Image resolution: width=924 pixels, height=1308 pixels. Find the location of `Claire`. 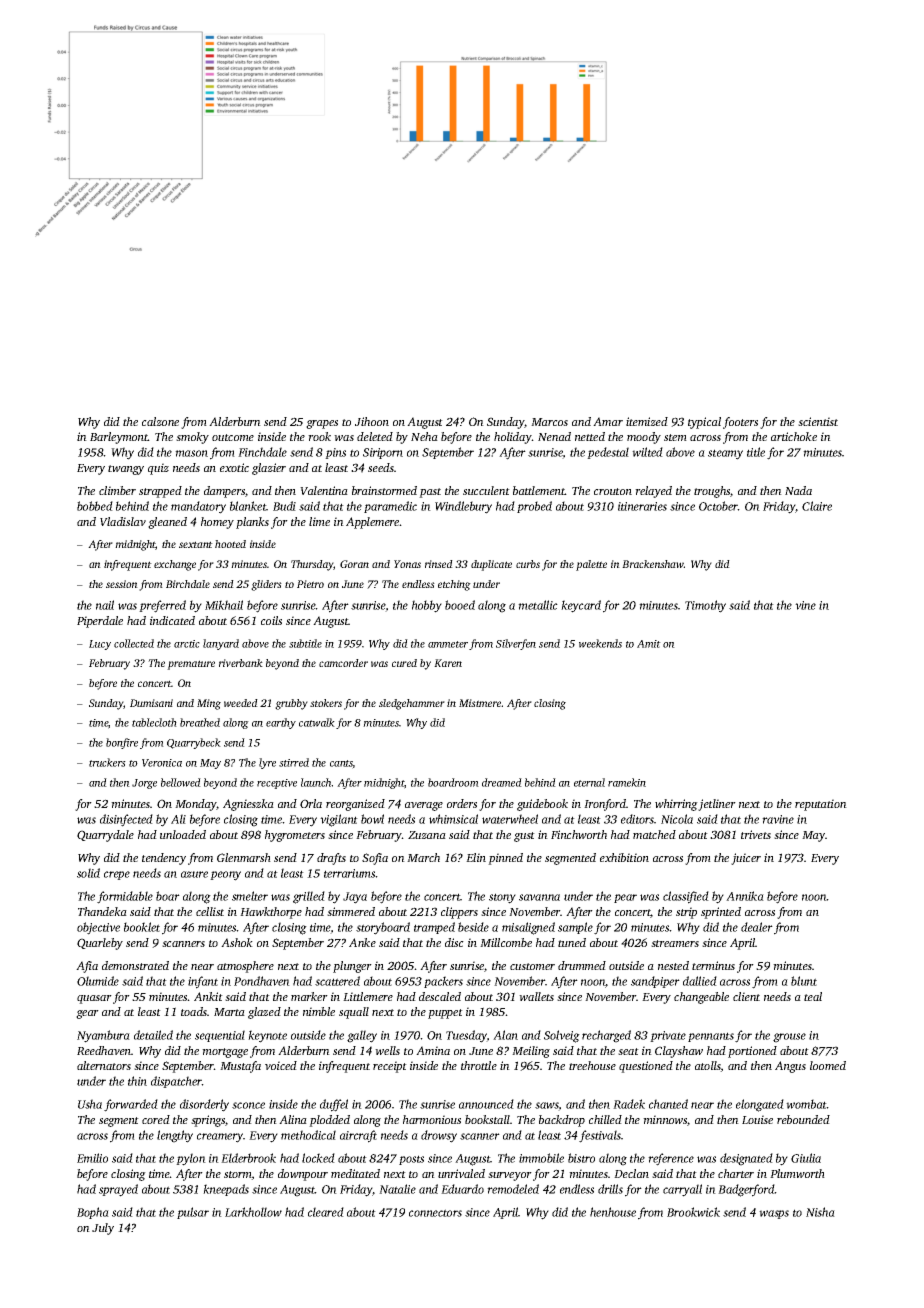

Claire is located at coordinates (817, 506).
